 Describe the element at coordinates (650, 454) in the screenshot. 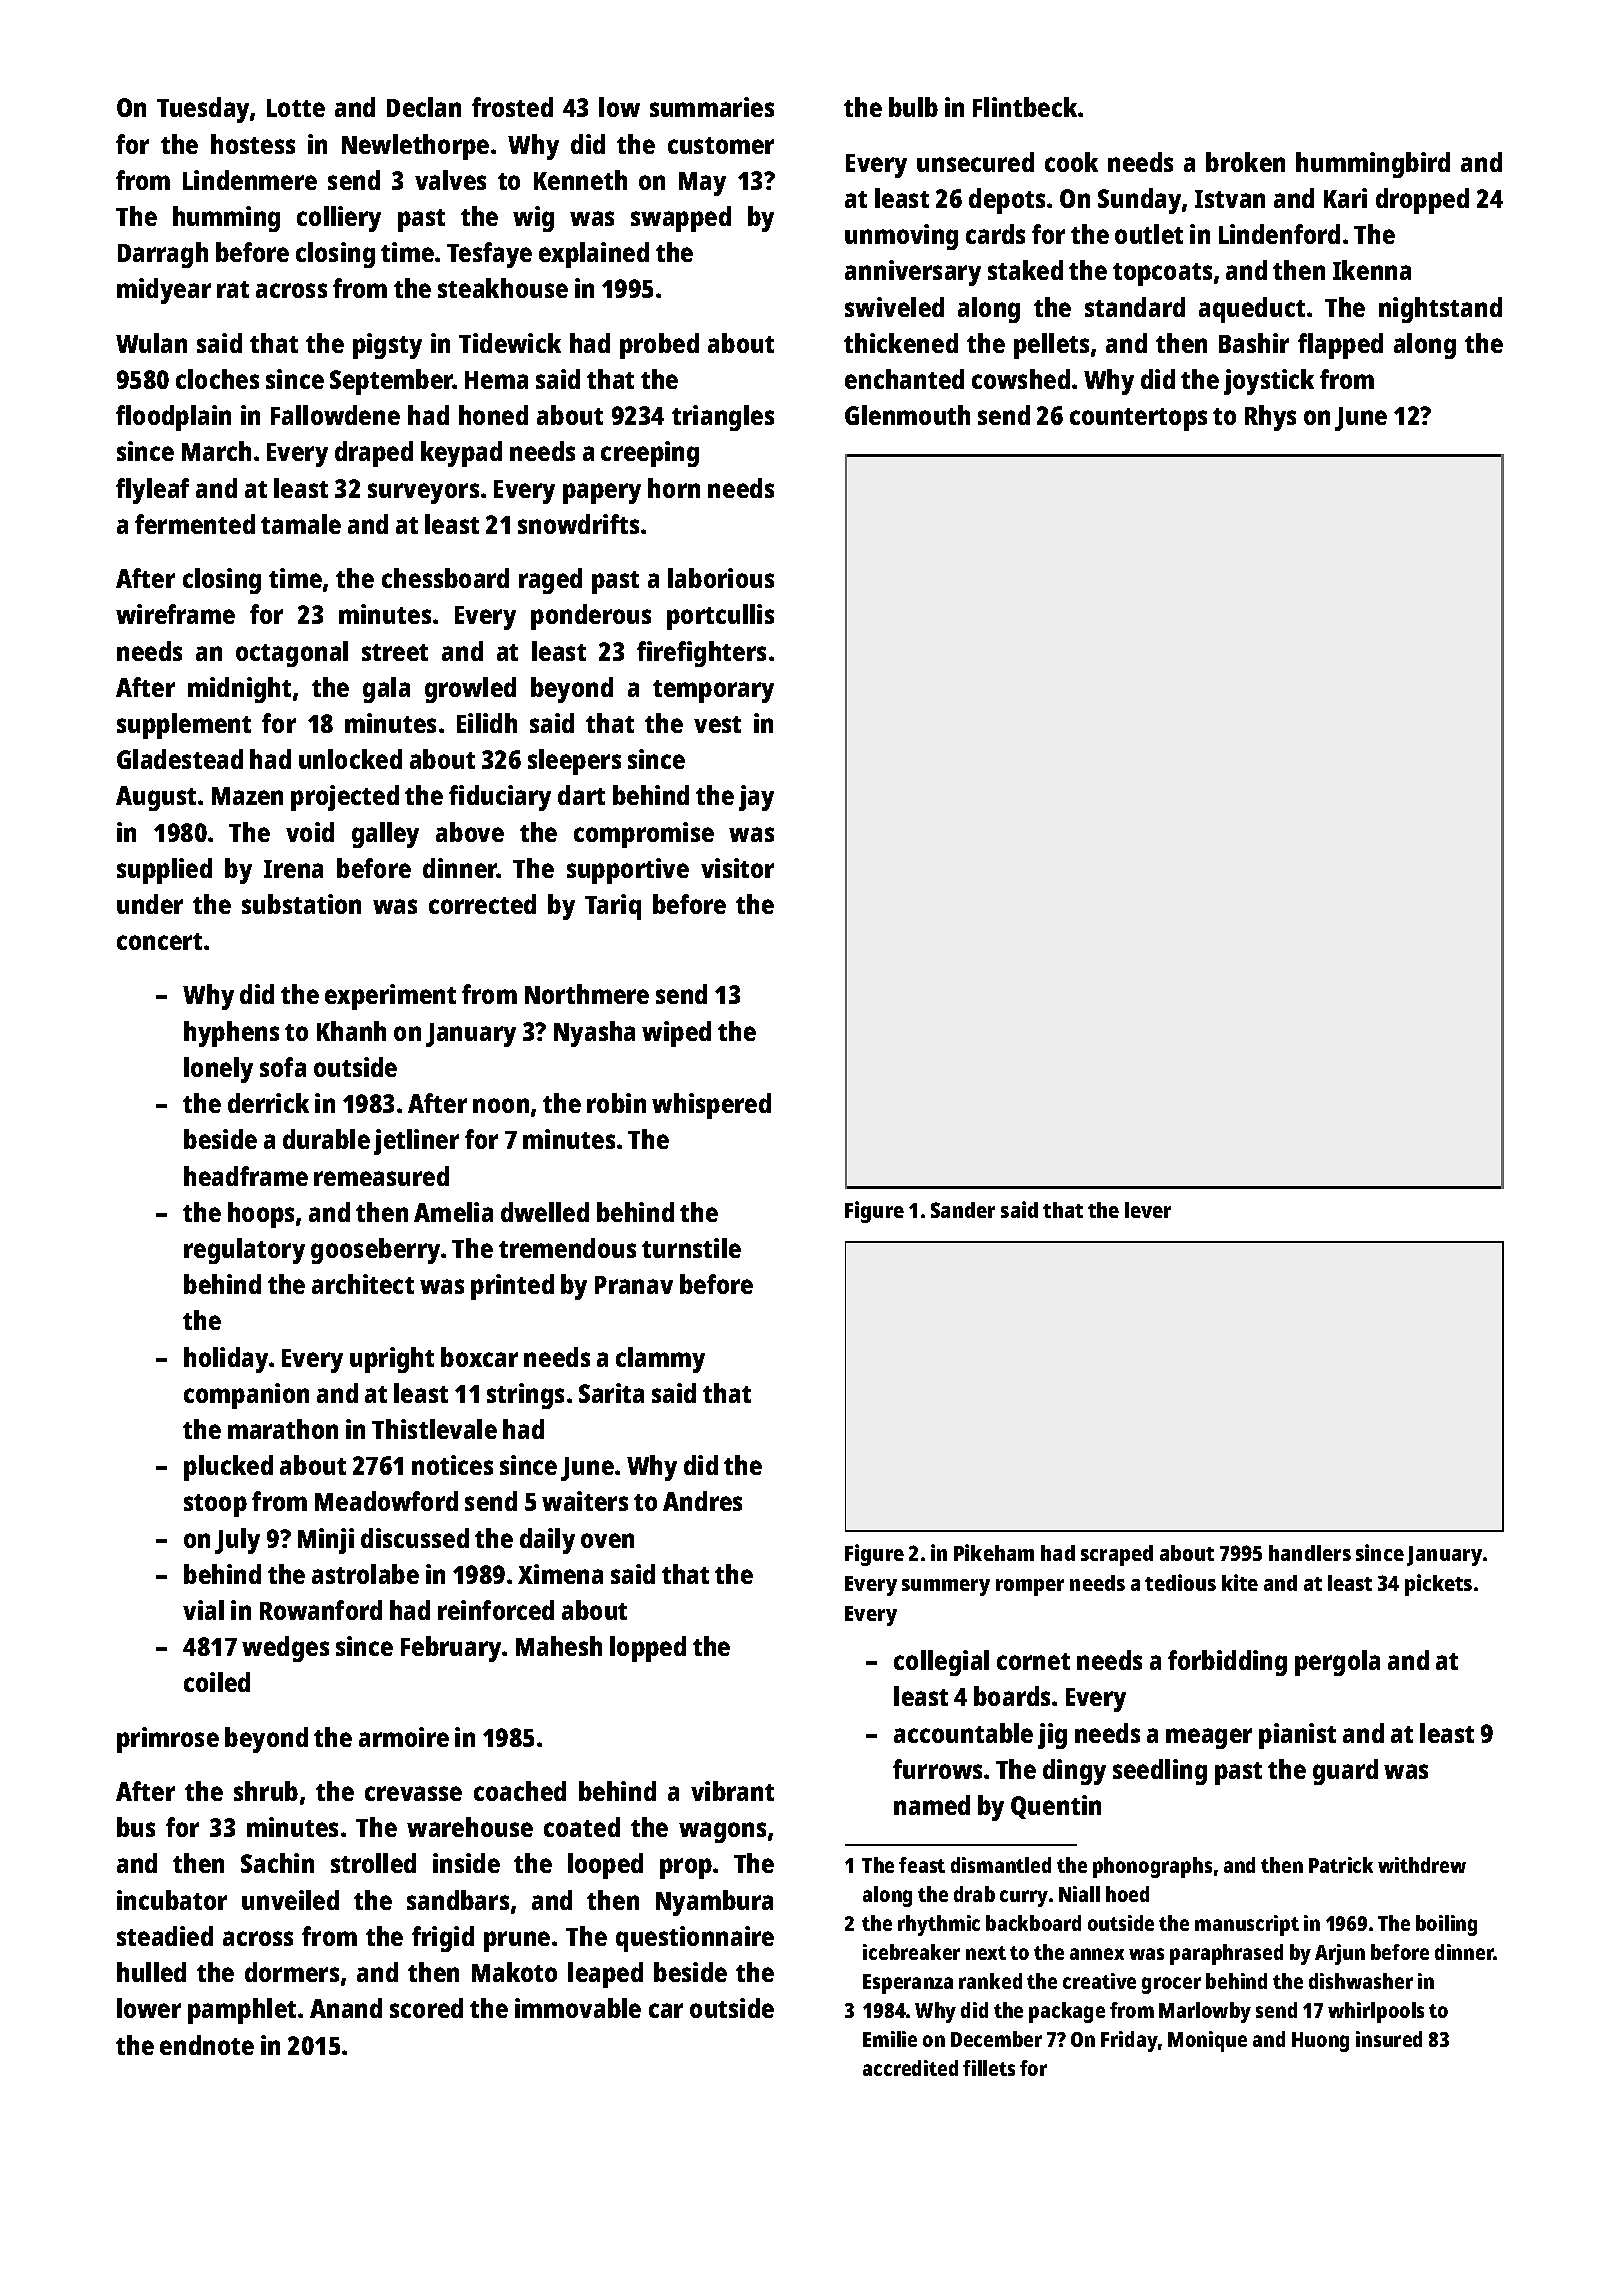

I see `creeping` at that location.
